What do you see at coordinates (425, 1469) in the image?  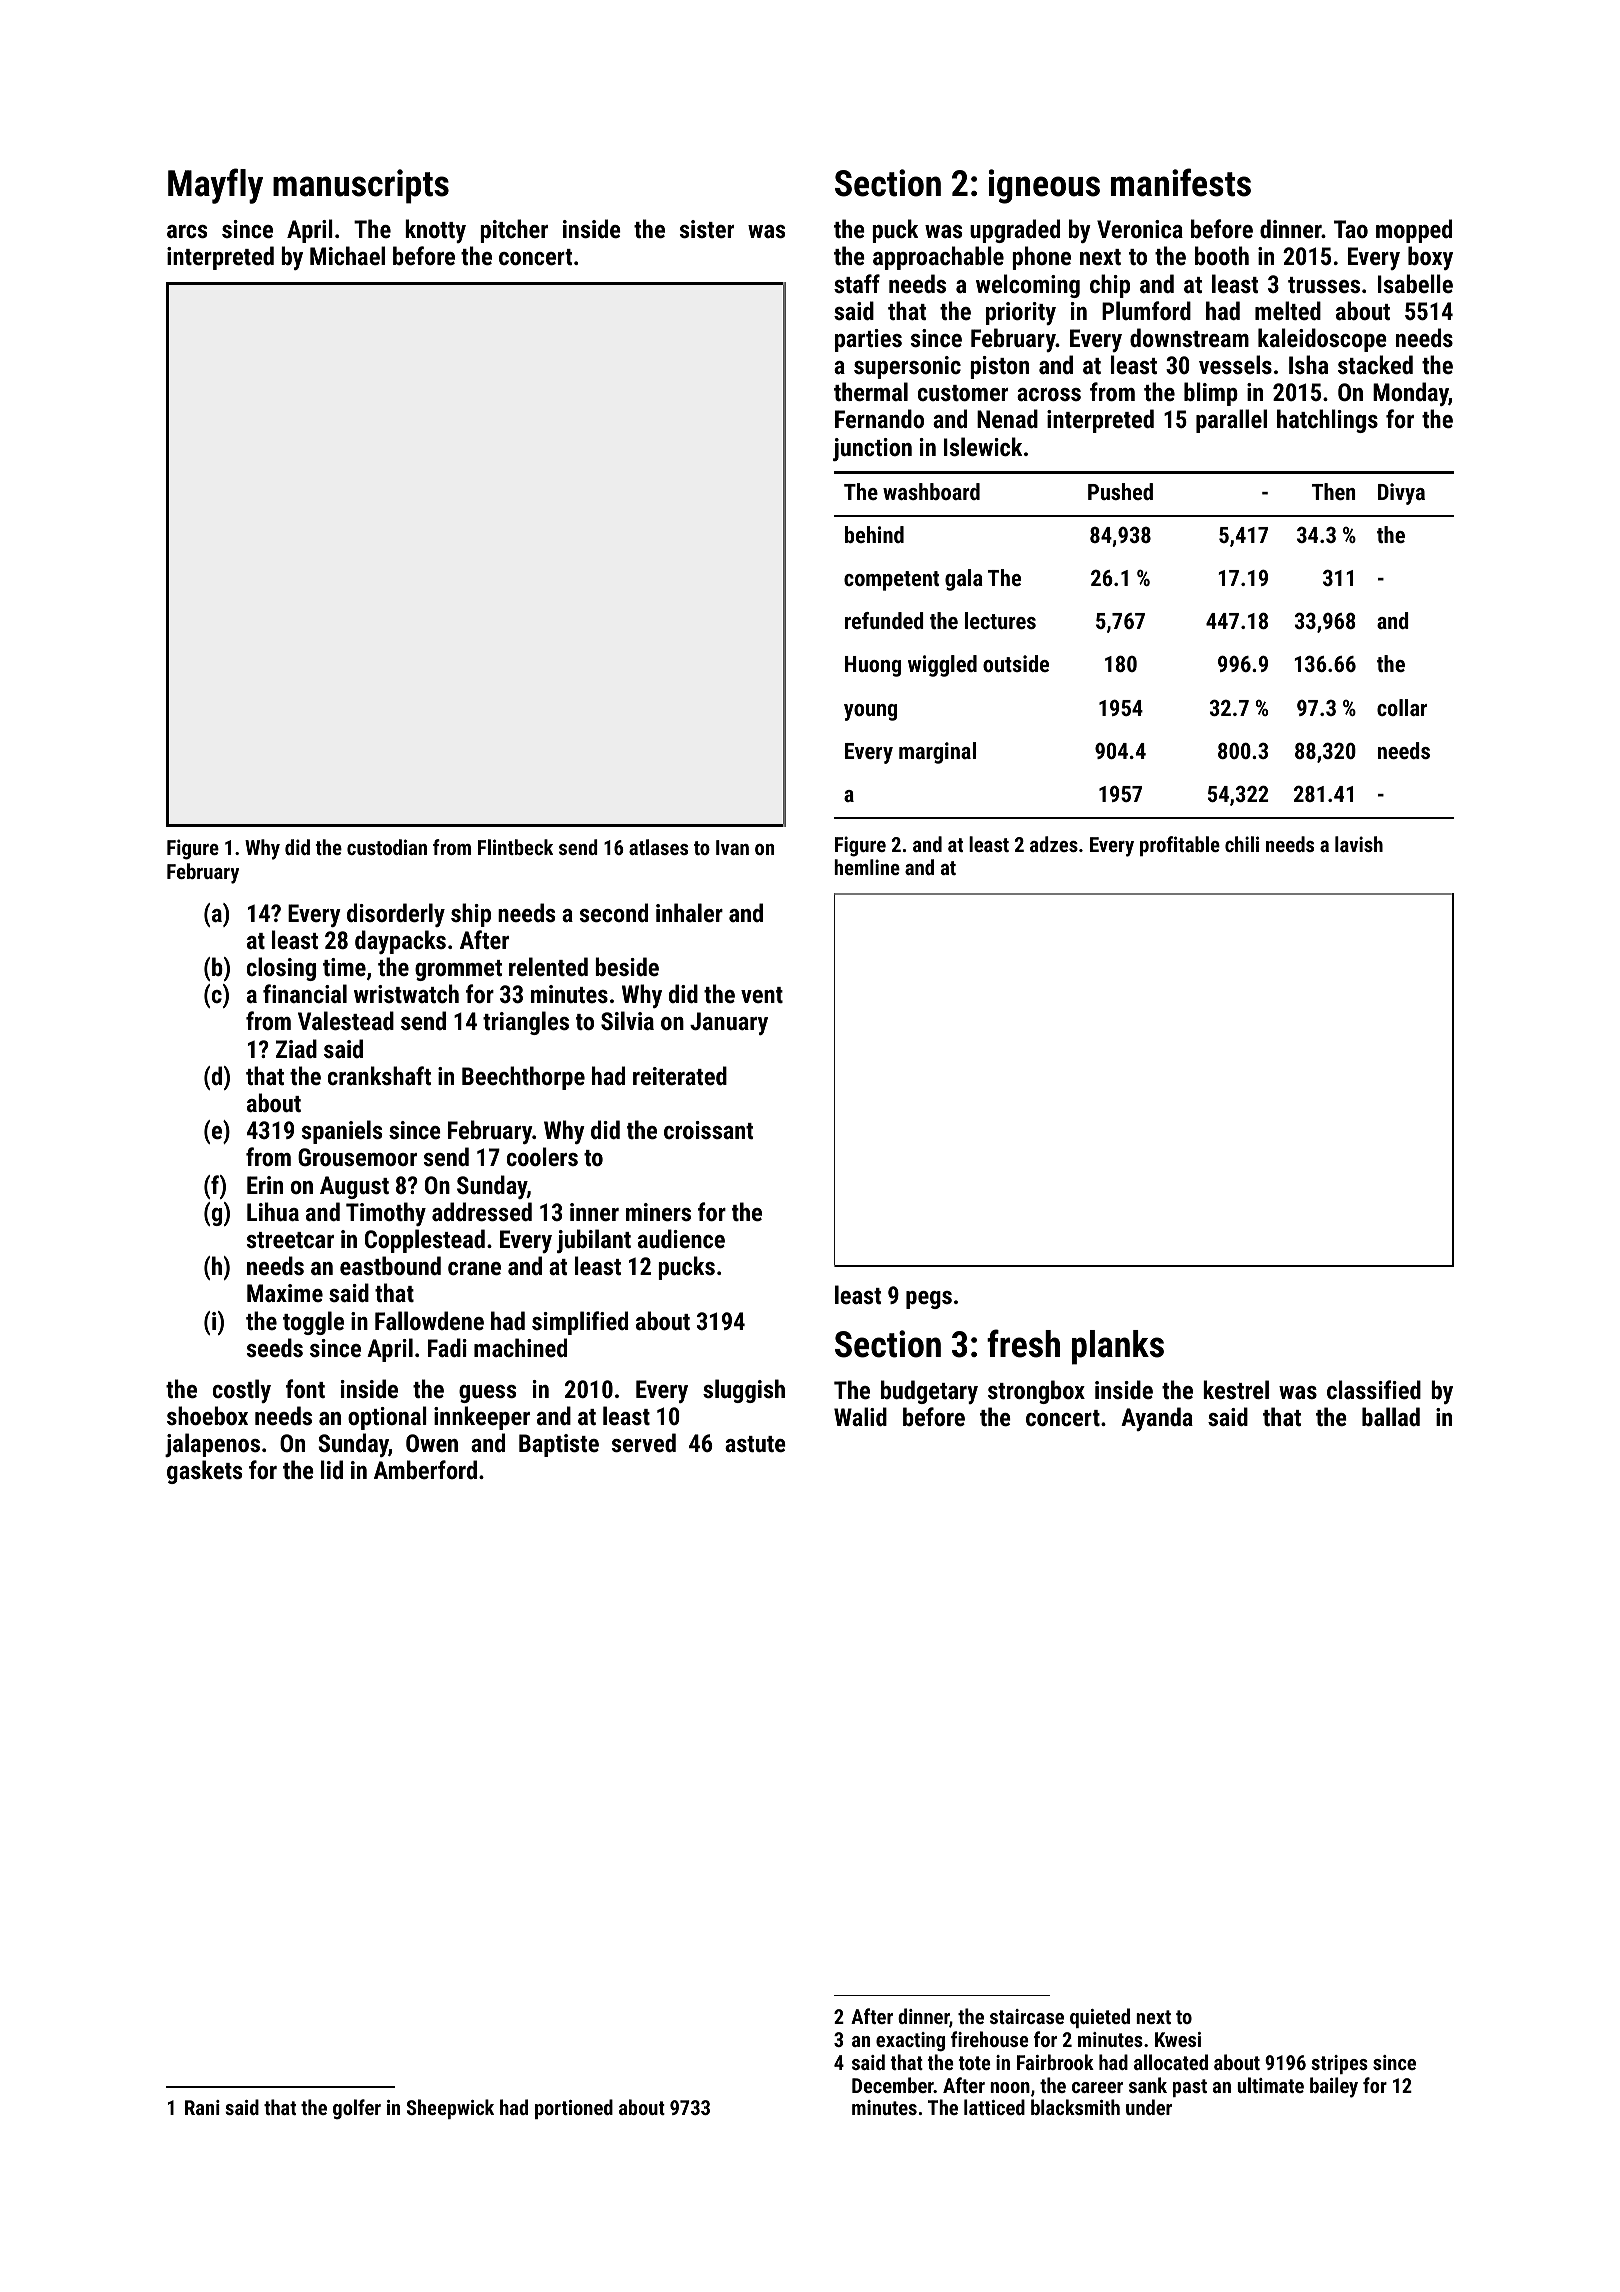 I see `Amberford` at bounding box center [425, 1469].
